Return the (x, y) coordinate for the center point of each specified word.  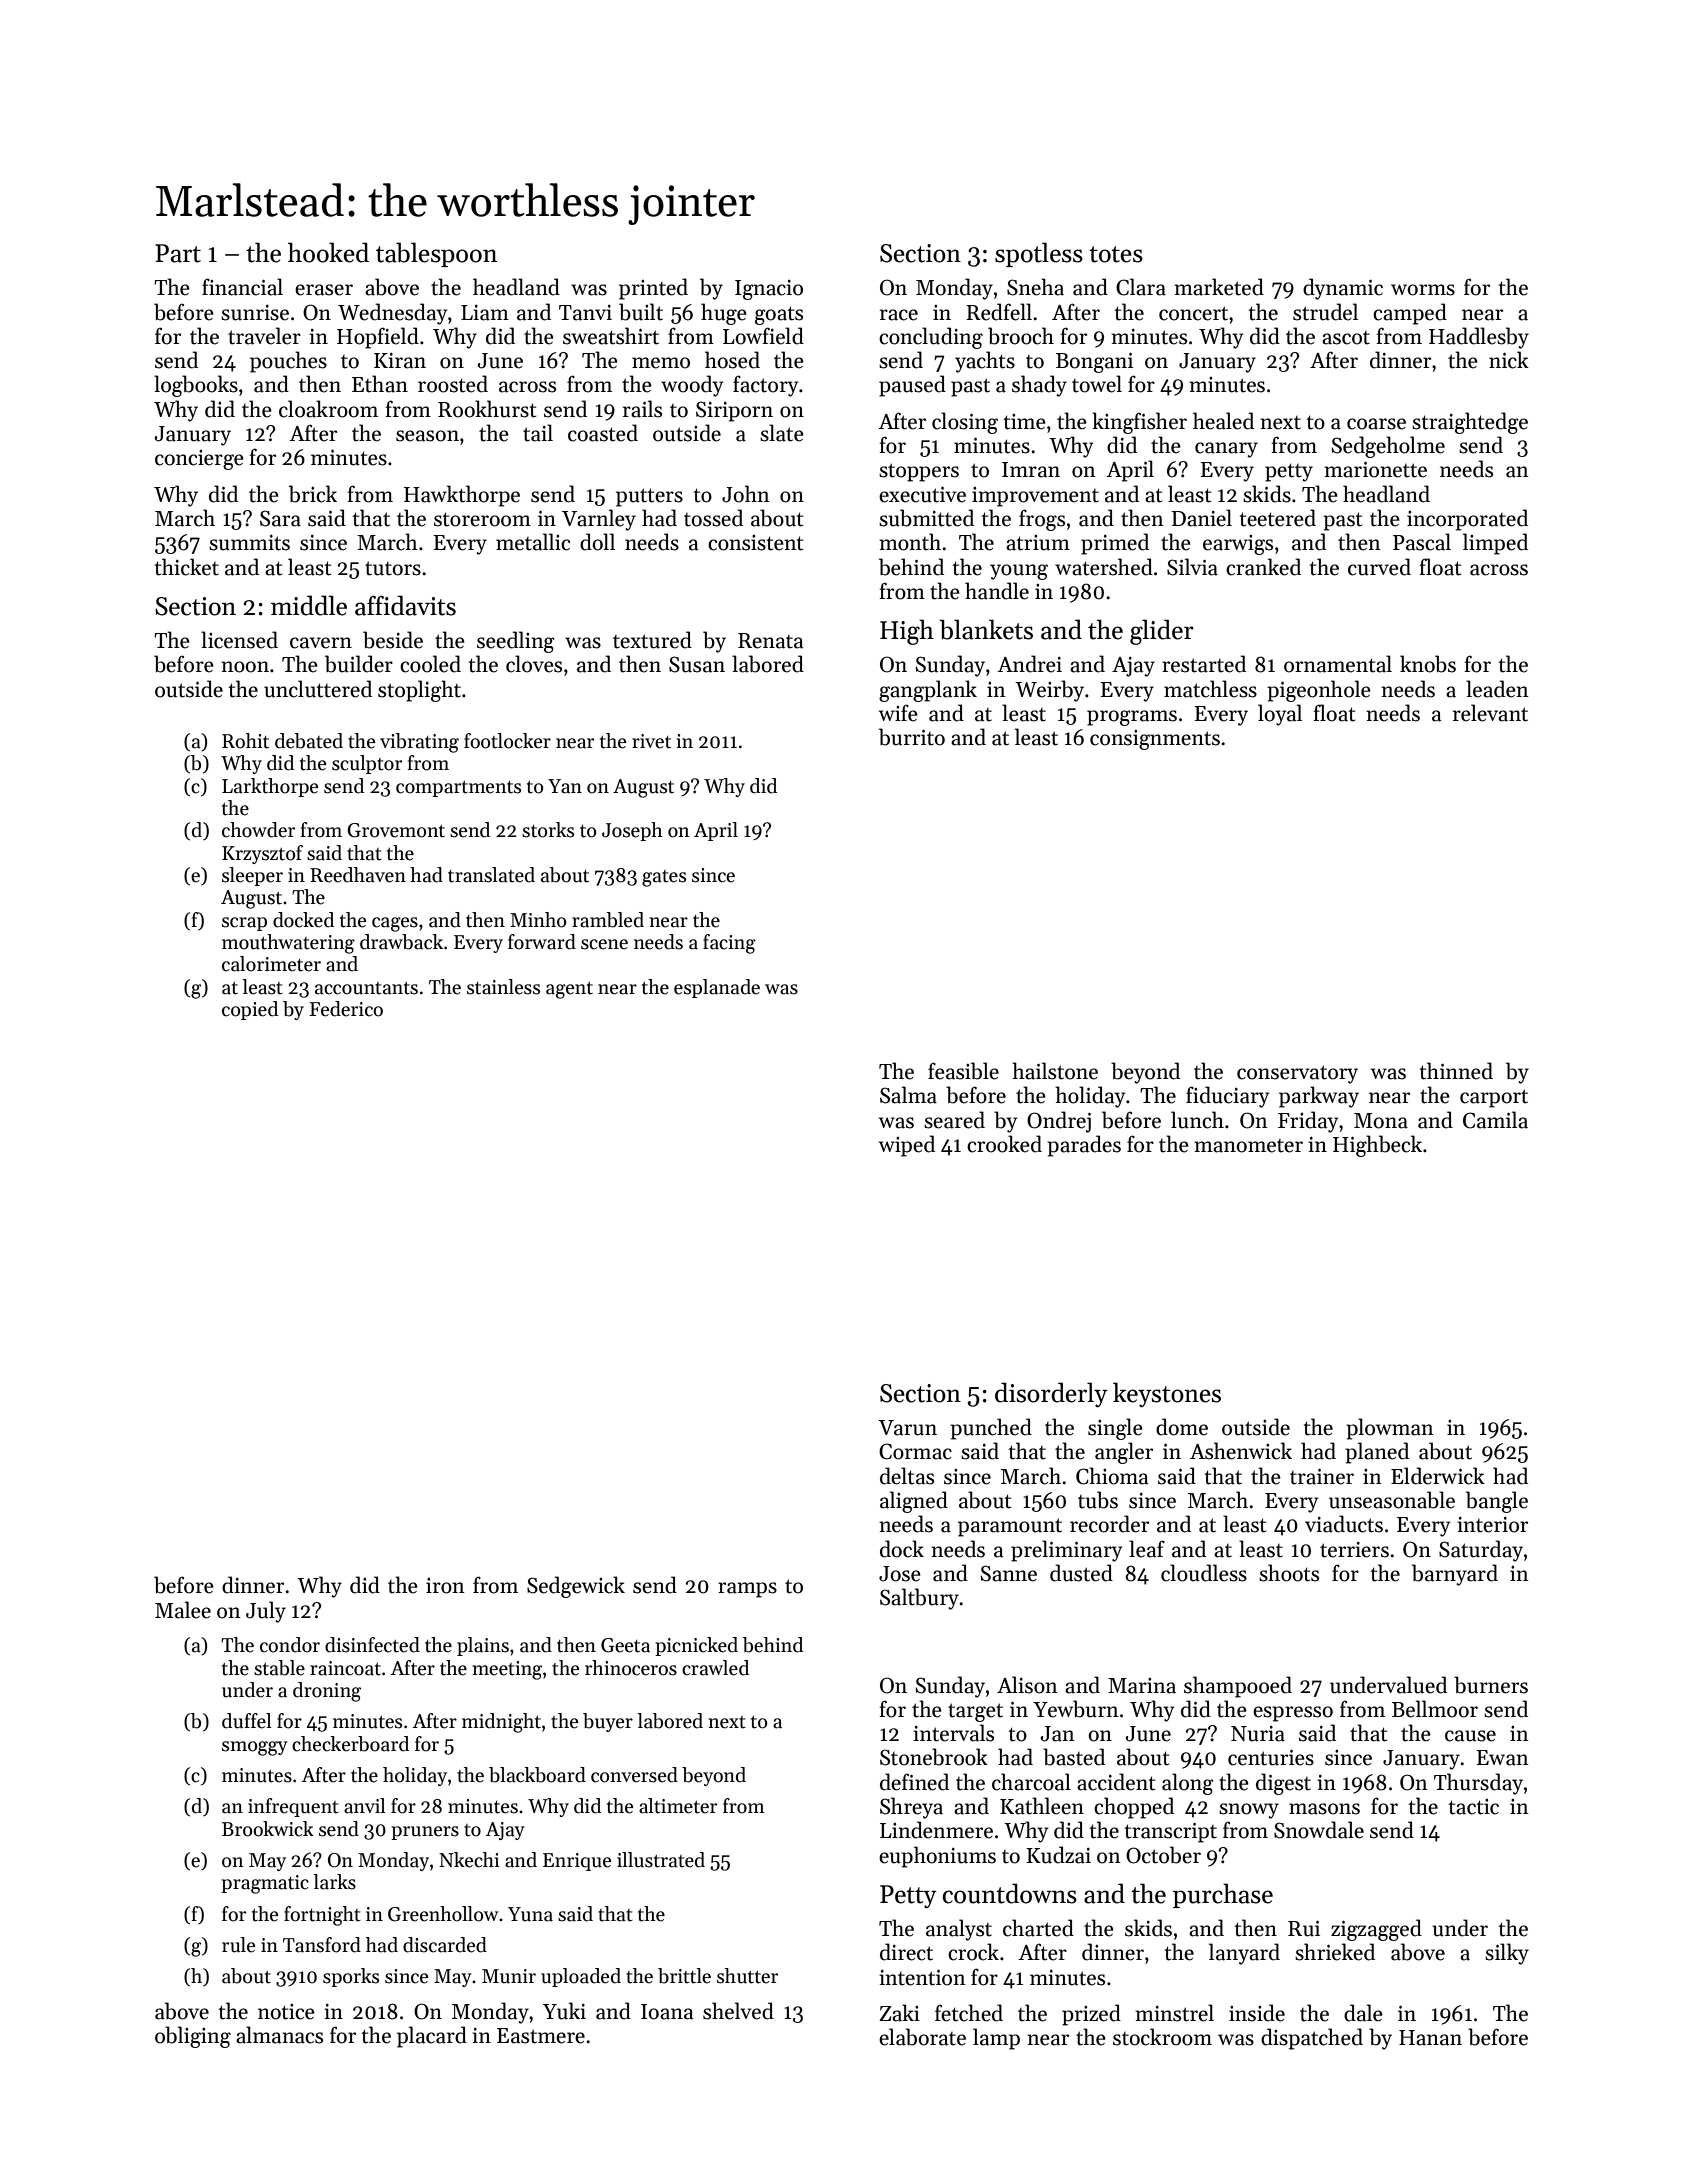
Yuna (530, 1914)
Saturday (1481, 1551)
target (975, 1712)
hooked (328, 252)
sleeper (252, 876)
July (266, 1612)
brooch (1021, 336)
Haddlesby (1479, 338)
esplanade (717, 988)
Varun (907, 1428)
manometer (1248, 1146)
